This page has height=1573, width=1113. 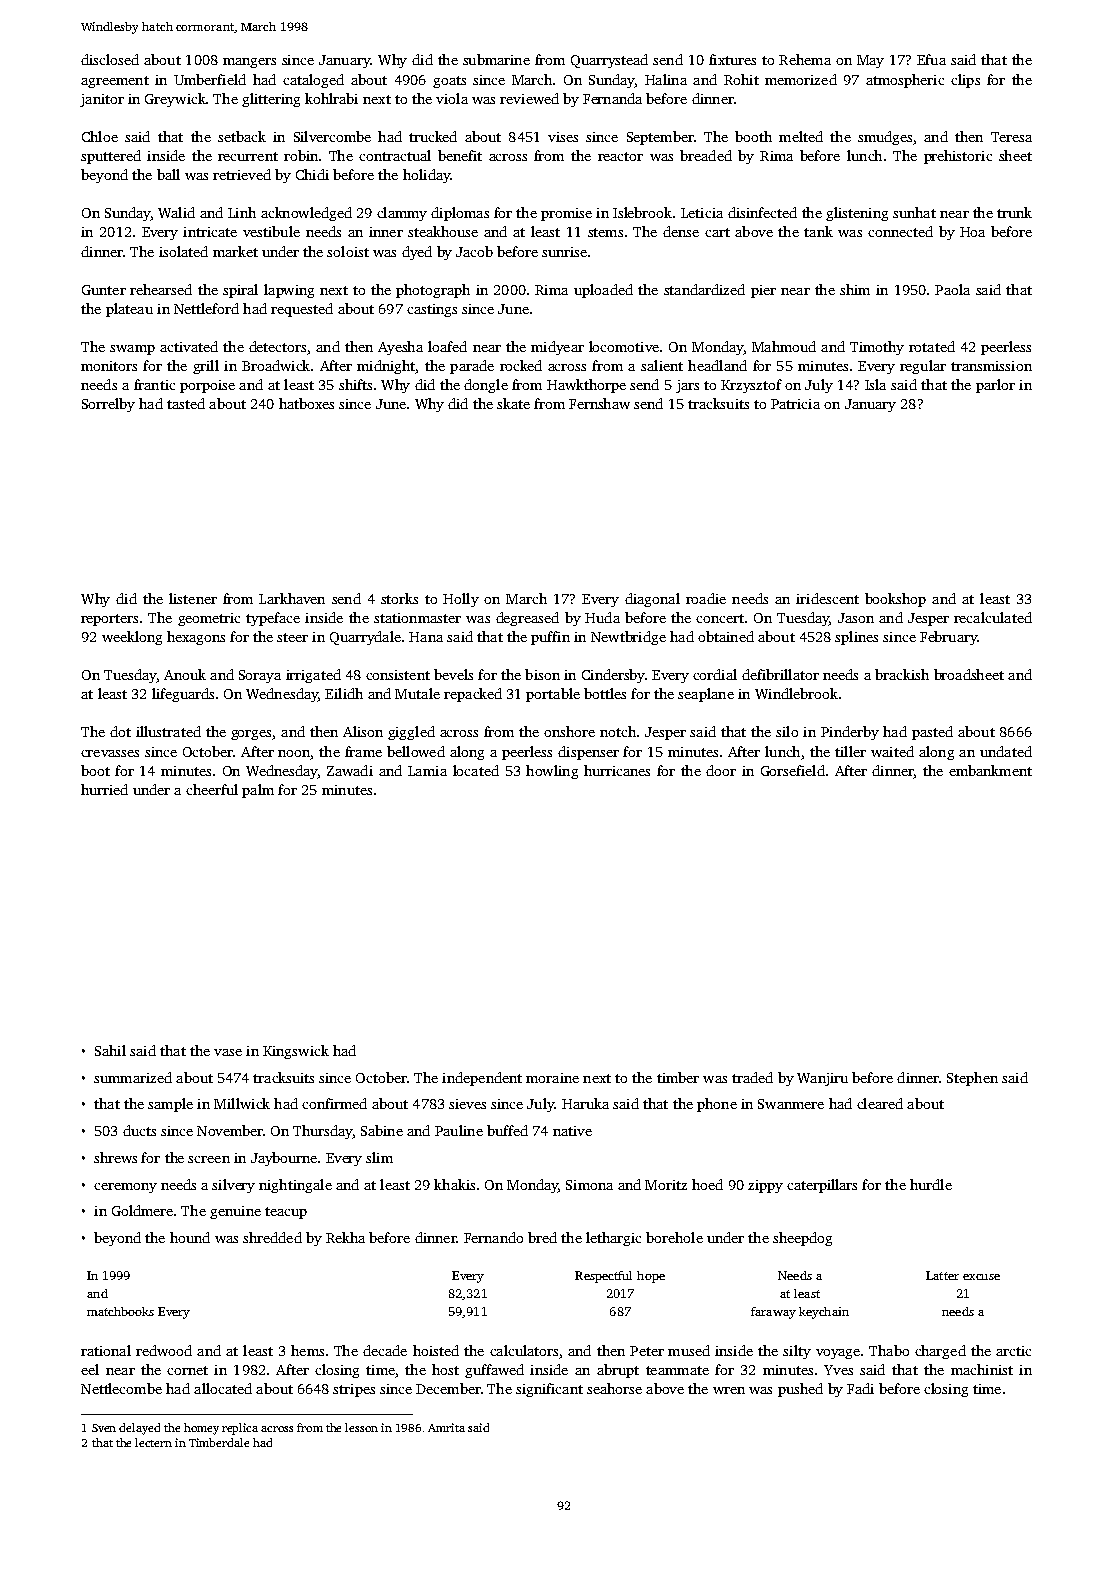 I want to click on caterpillars, so click(x=822, y=1186).
